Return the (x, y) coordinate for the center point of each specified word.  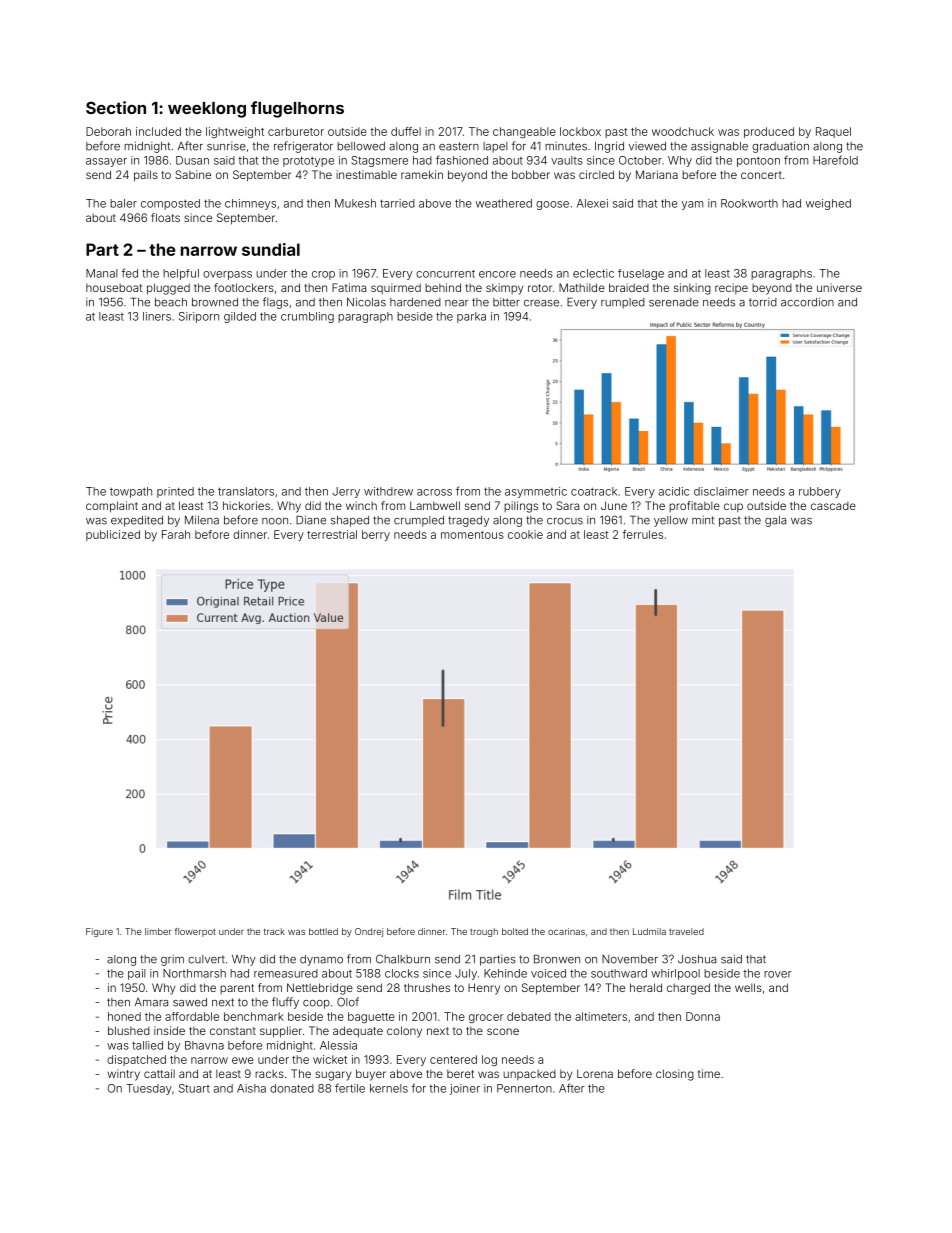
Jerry (346, 492)
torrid (763, 302)
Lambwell (435, 505)
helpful (181, 274)
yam (692, 205)
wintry (123, 1075)
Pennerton (524, 1088)
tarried (397, 203)
